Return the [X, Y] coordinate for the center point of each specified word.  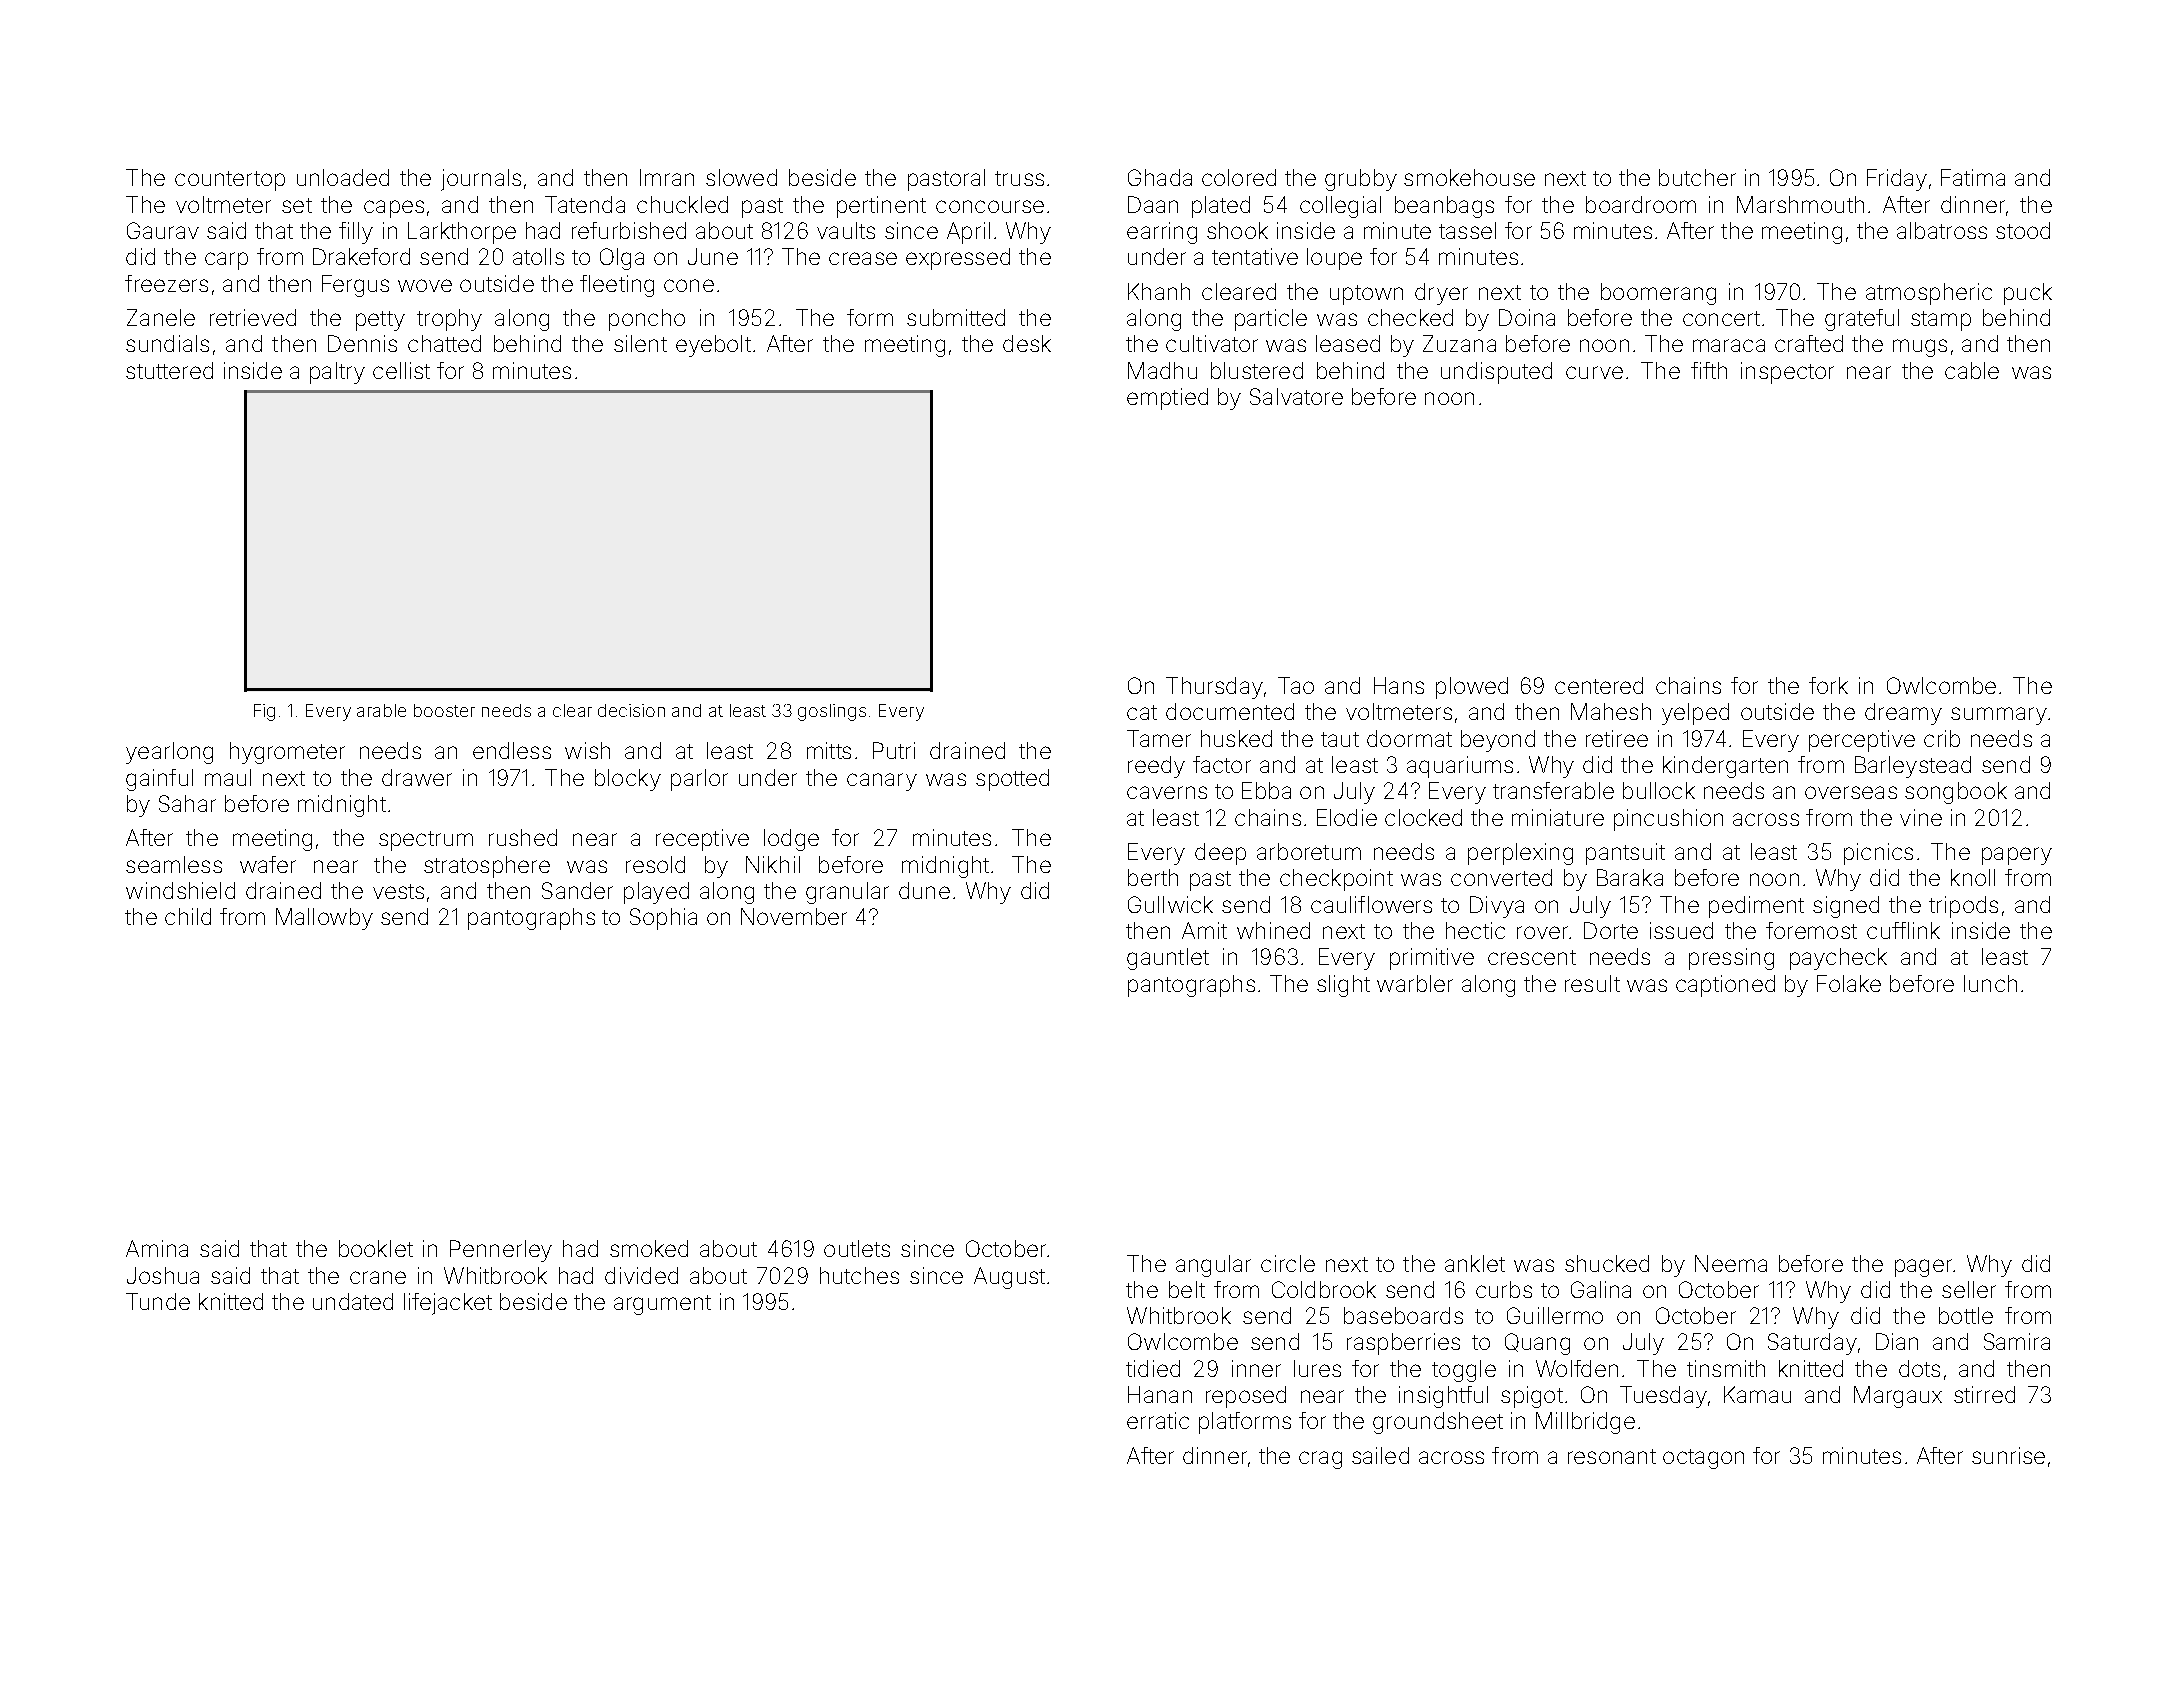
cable [1972, 370]
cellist [401, 370]
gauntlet [1168, 959]
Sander [577, 890]
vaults [846, 230]
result [1592, 983]
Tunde [158, 1301]
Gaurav [163, 230]
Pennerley [501, 1251]
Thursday [1214, 688]
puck [2028, 294]
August [1009, 1278]
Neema [1731, 1263]
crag [1320, 1460]
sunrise [2008, 1455]
